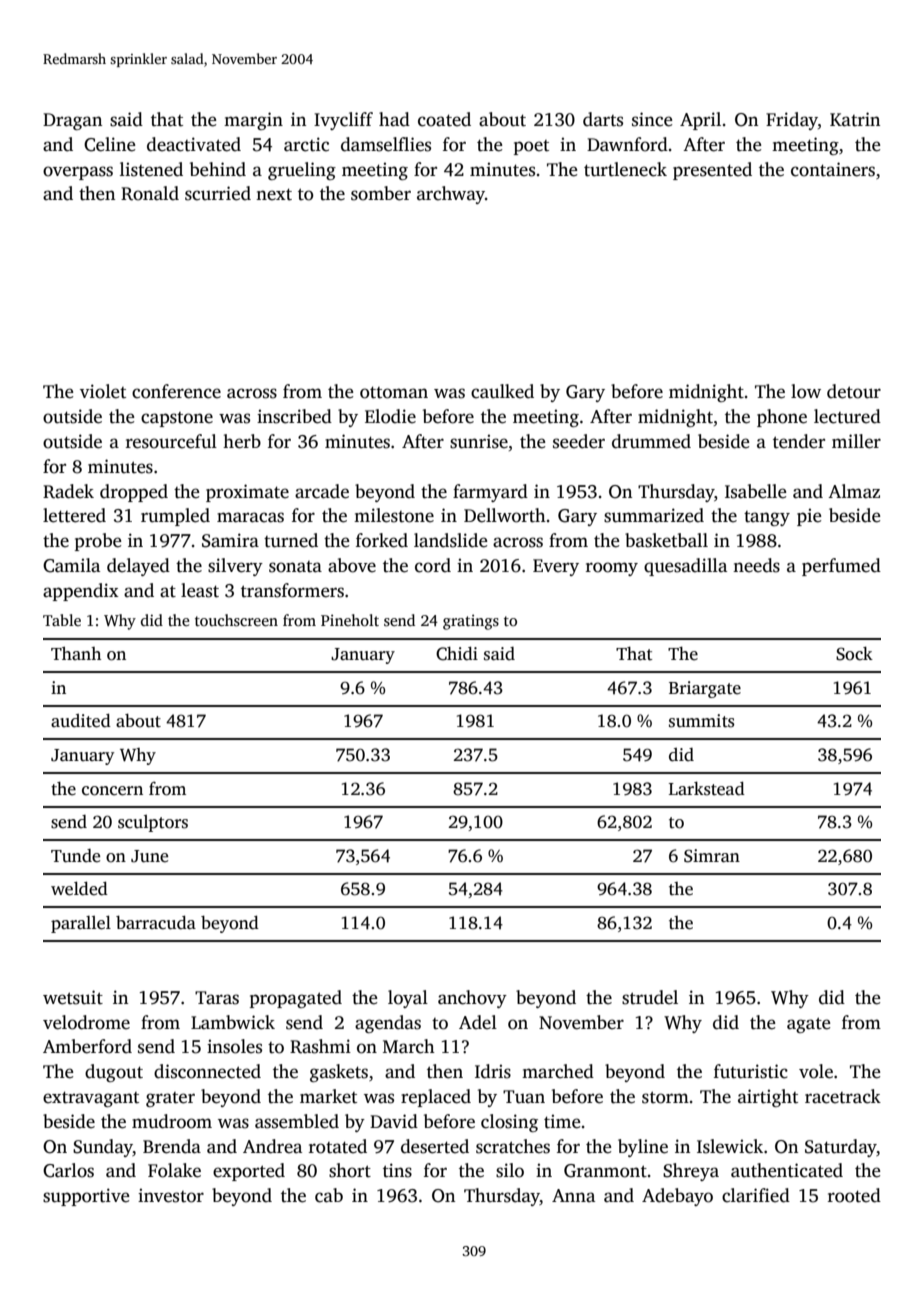 This document has width=924, height=1308. I want to click on overpass, so click(78, 173).
